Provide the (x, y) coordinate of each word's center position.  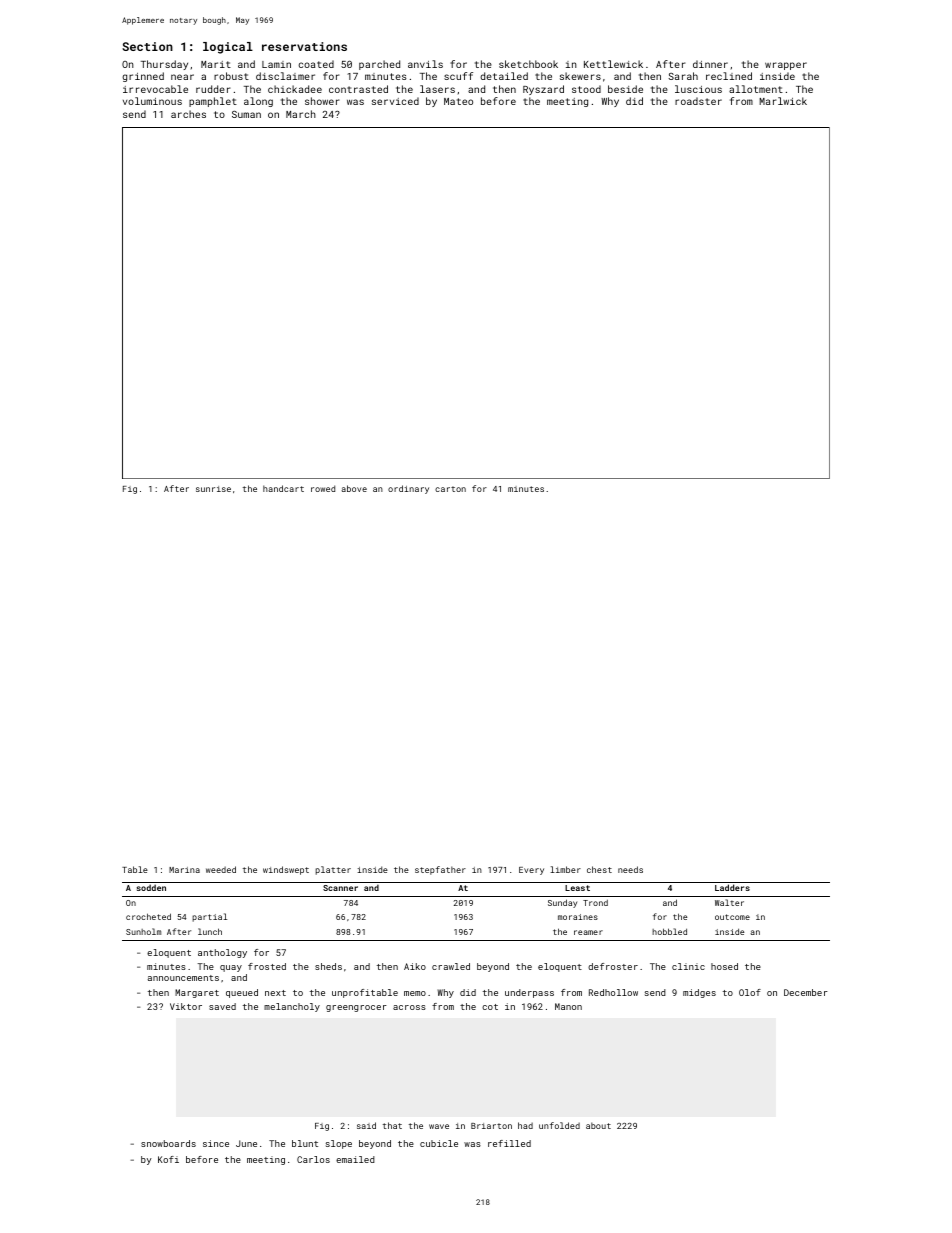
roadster (698, 101)
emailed (355, 1159)
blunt (305, 1143)
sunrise (213, 489)
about (598, 1125)
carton (450, 489)
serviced (395, 101)
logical (228, 48)
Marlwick (783, 101)
